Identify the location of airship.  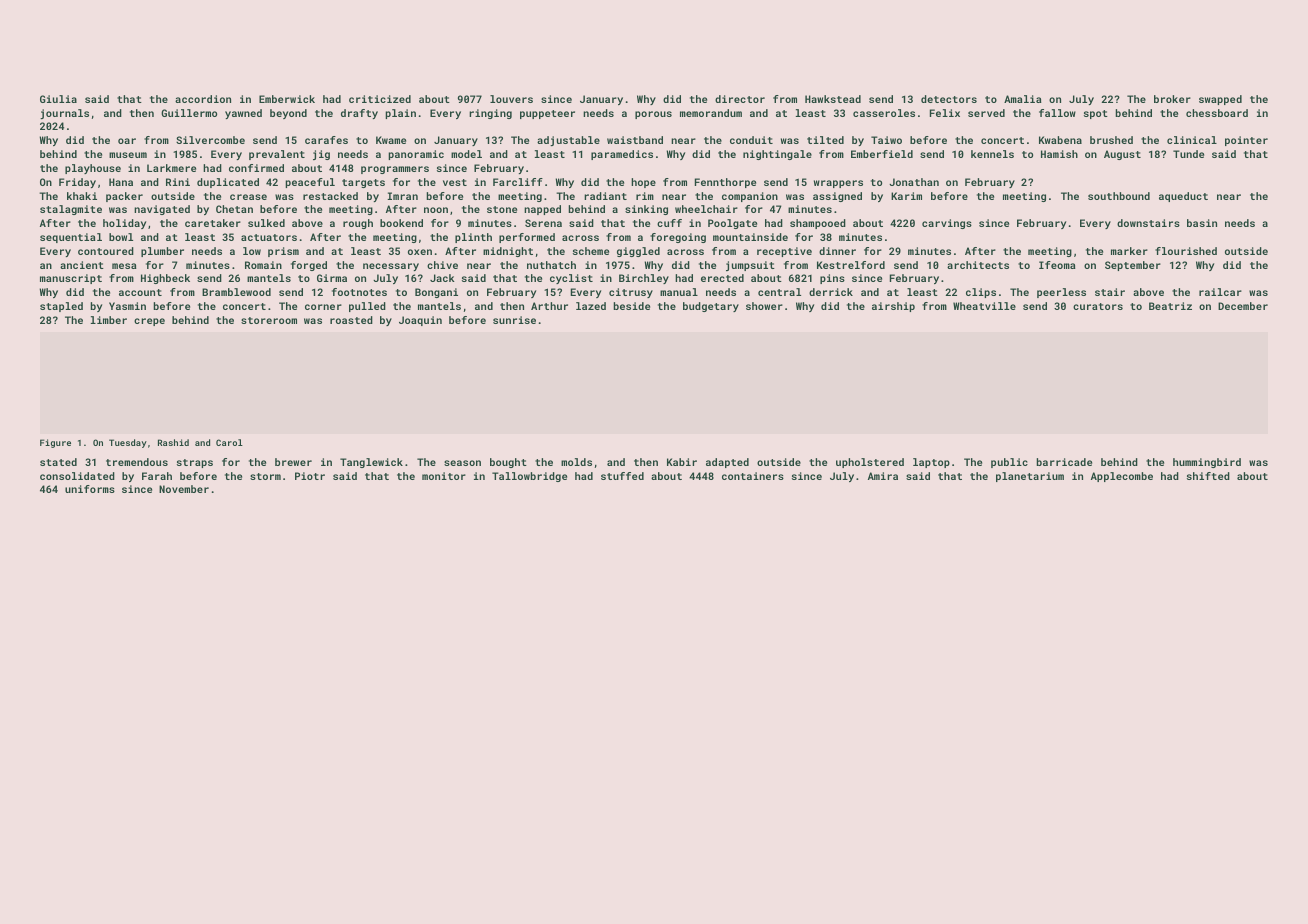
(893, 307).
